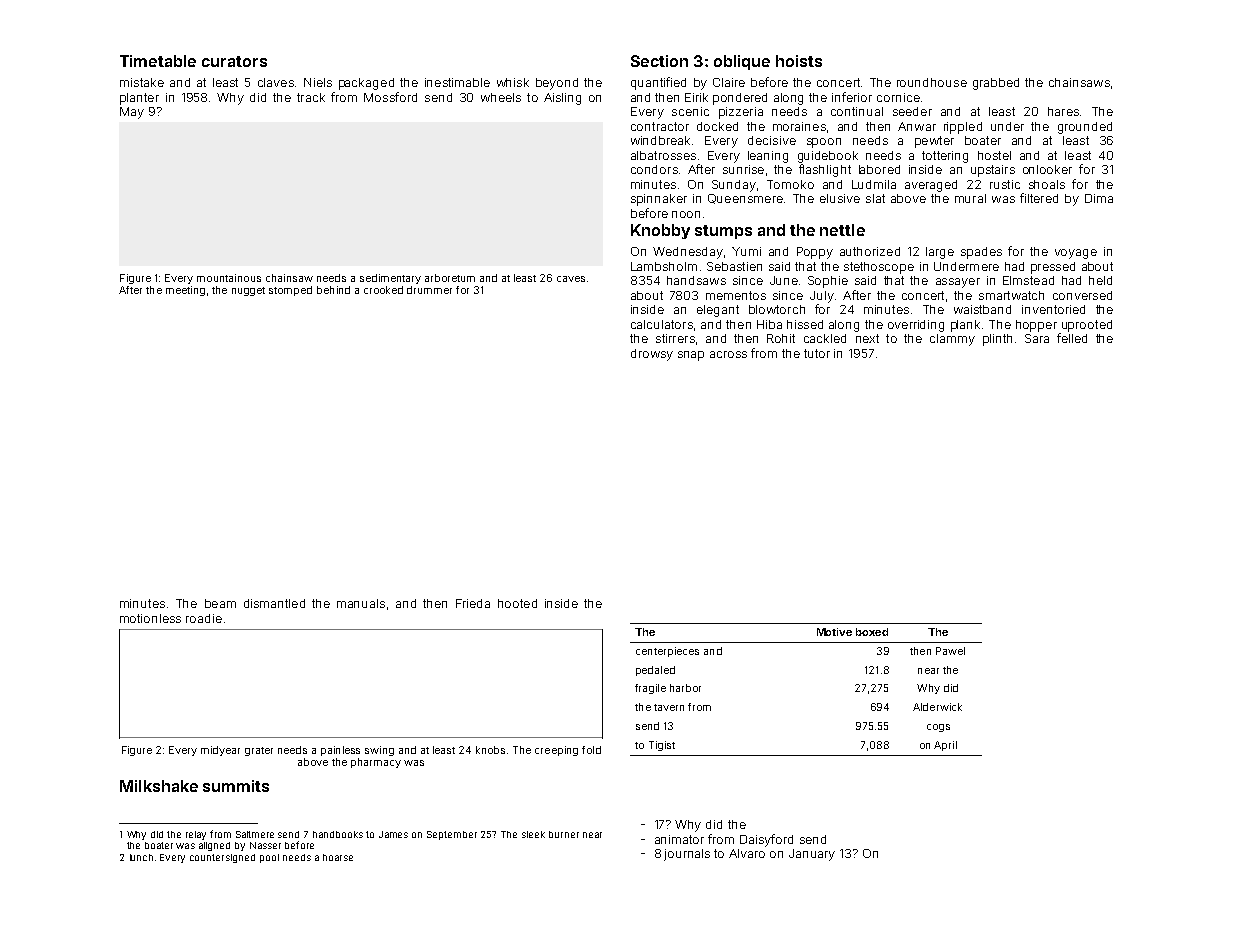  I want to click on Section, so click(659, 61).
